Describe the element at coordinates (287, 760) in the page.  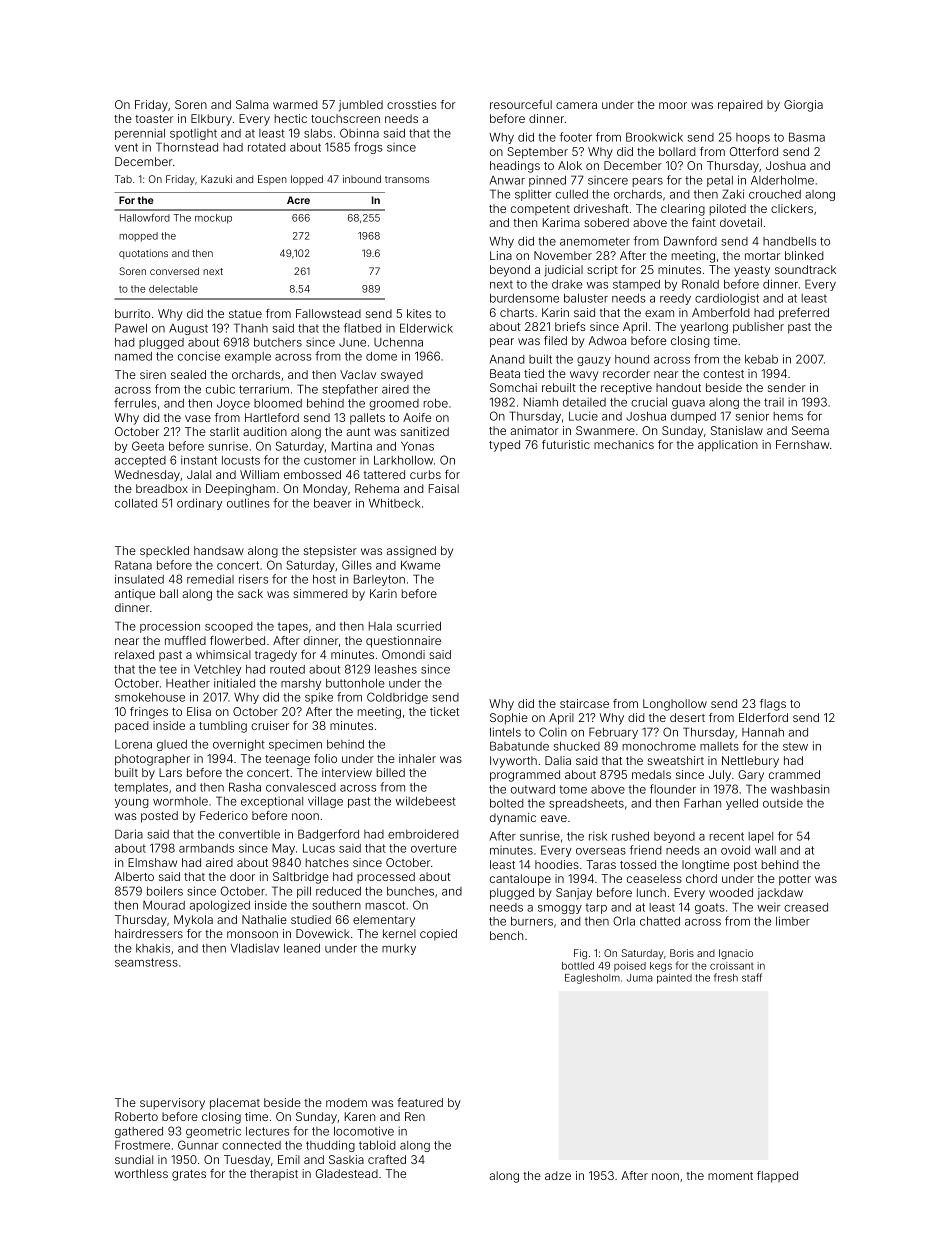
I see `teenage` at that location.
